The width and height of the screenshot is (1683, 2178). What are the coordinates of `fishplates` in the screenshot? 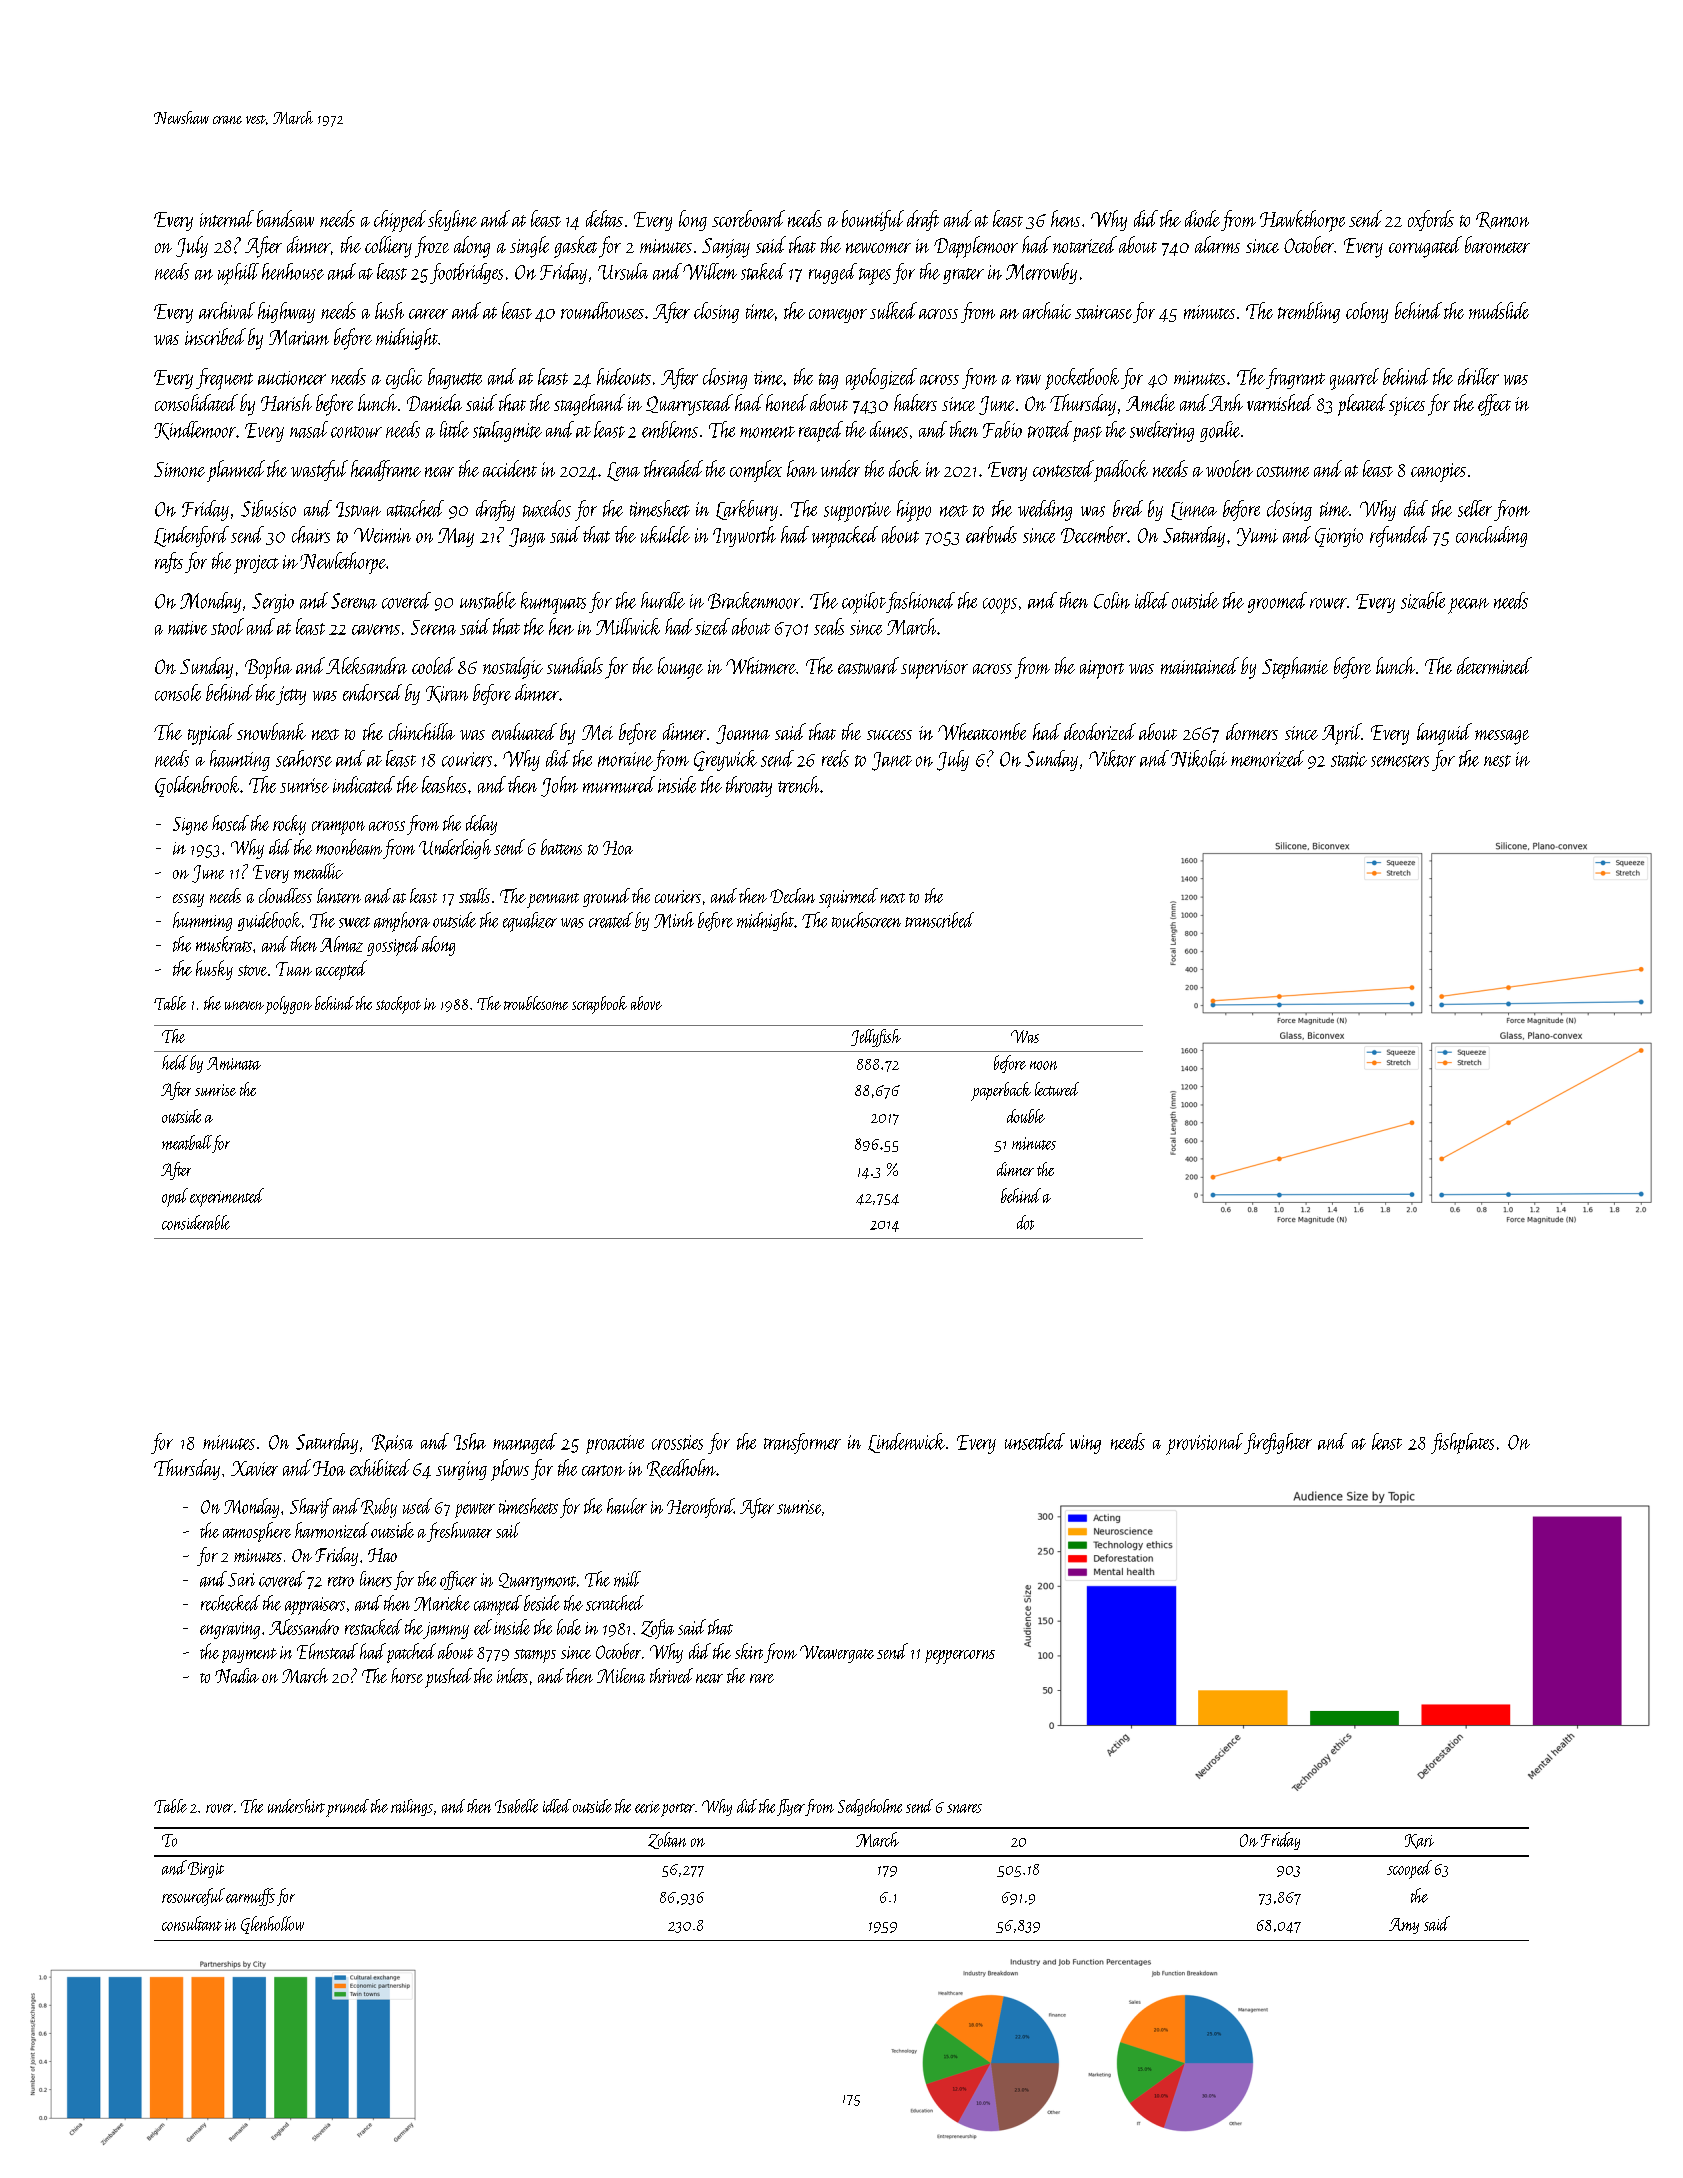 It's located at (1462, 1443).
